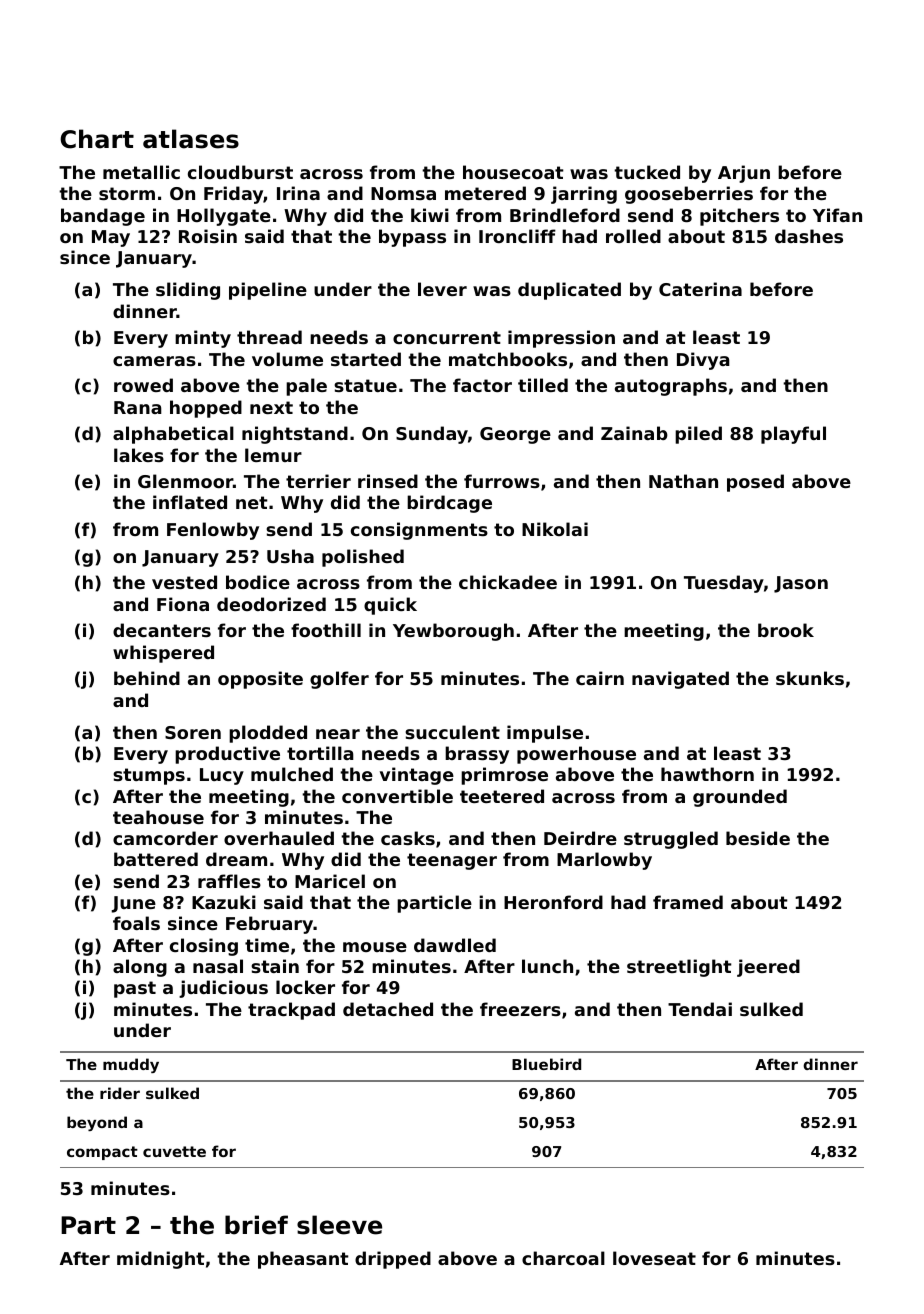 This screenshot has width=924, height=1314. What do you see at coordinates (809, 236) in the screenshot?
I see `dashes` at bounding box center [809, 236].
